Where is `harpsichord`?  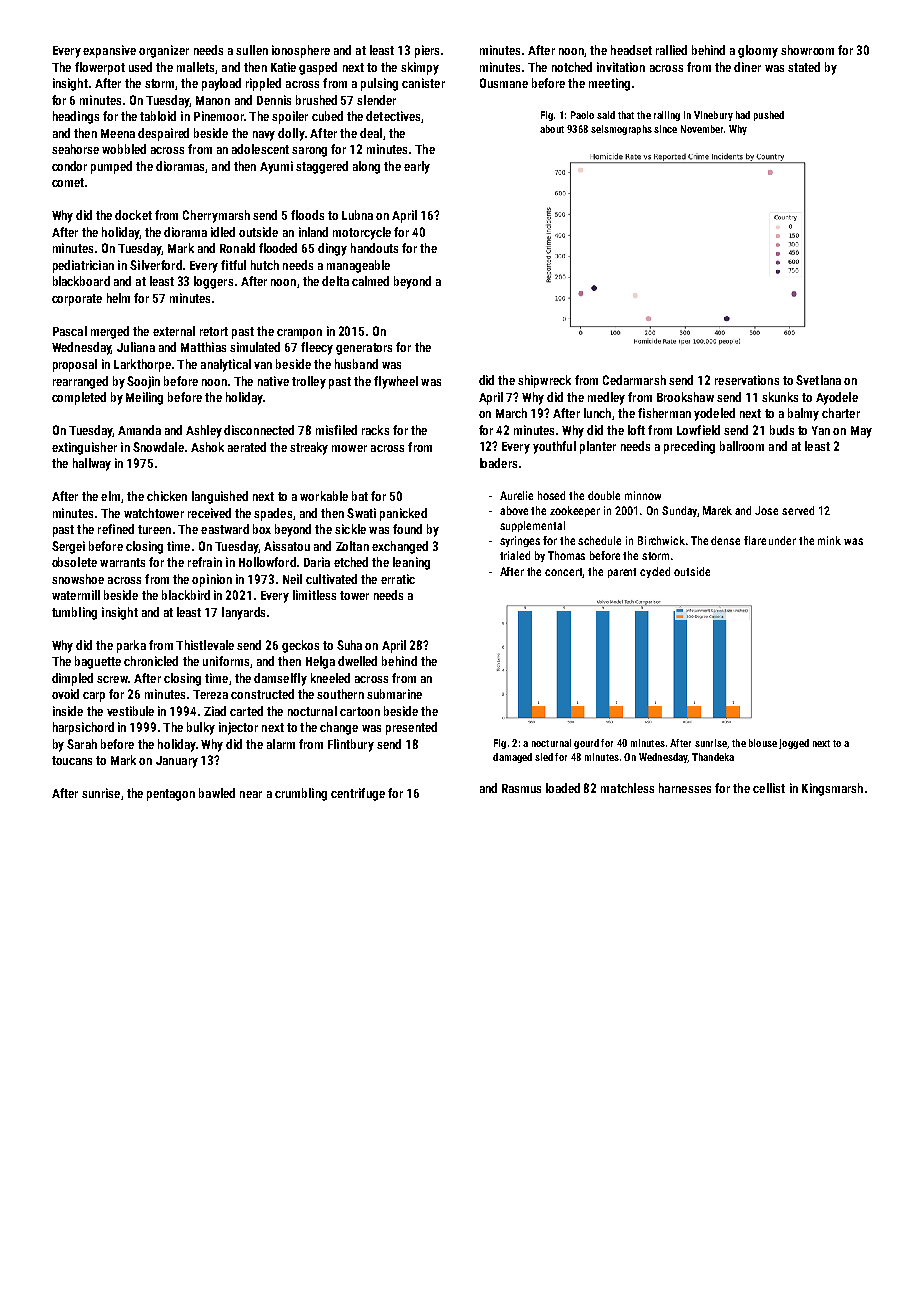 harpsichord is located at coordinates (83, 728).
